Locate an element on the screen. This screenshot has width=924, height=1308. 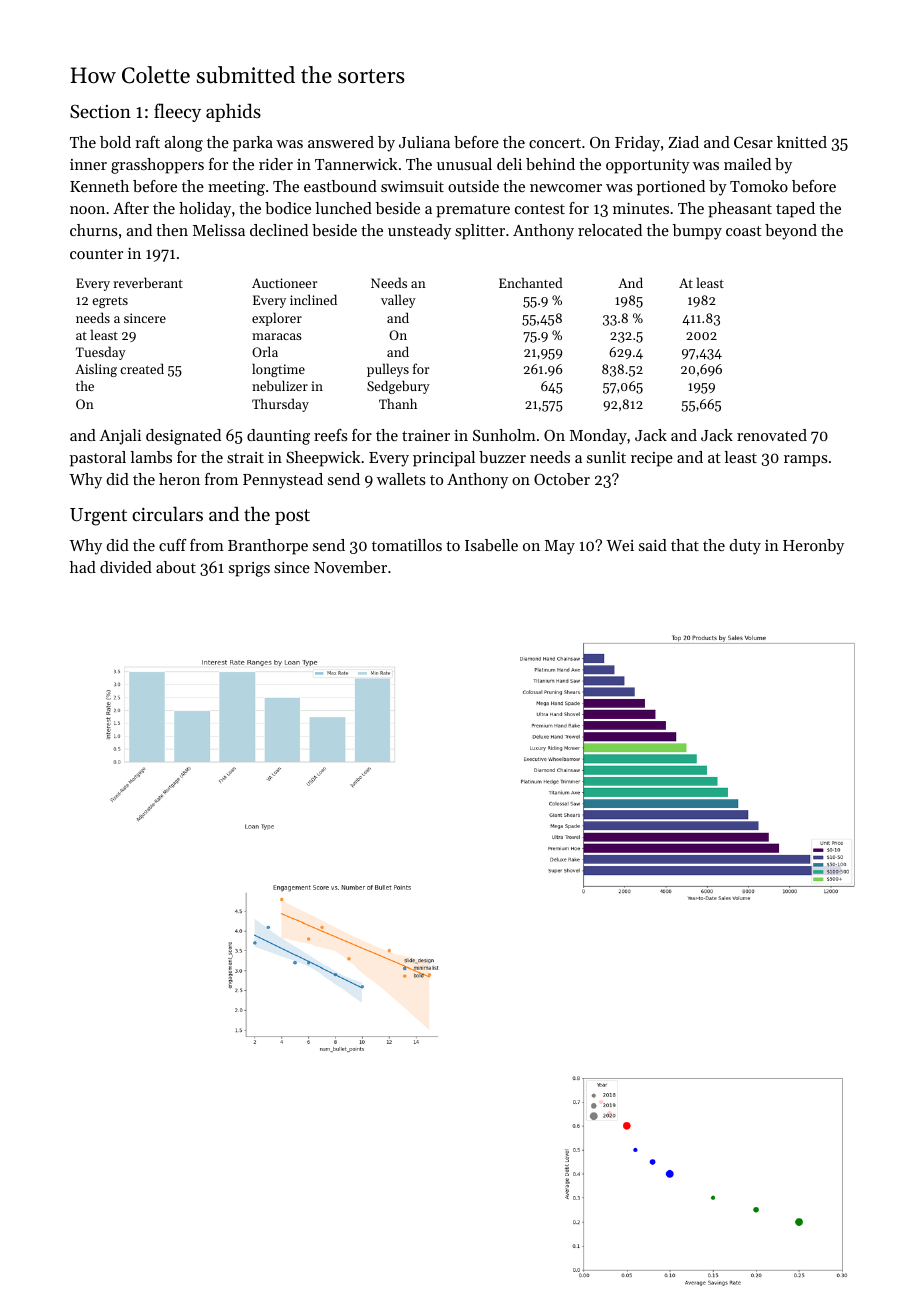
valley is located at coordinates (398, 301).
